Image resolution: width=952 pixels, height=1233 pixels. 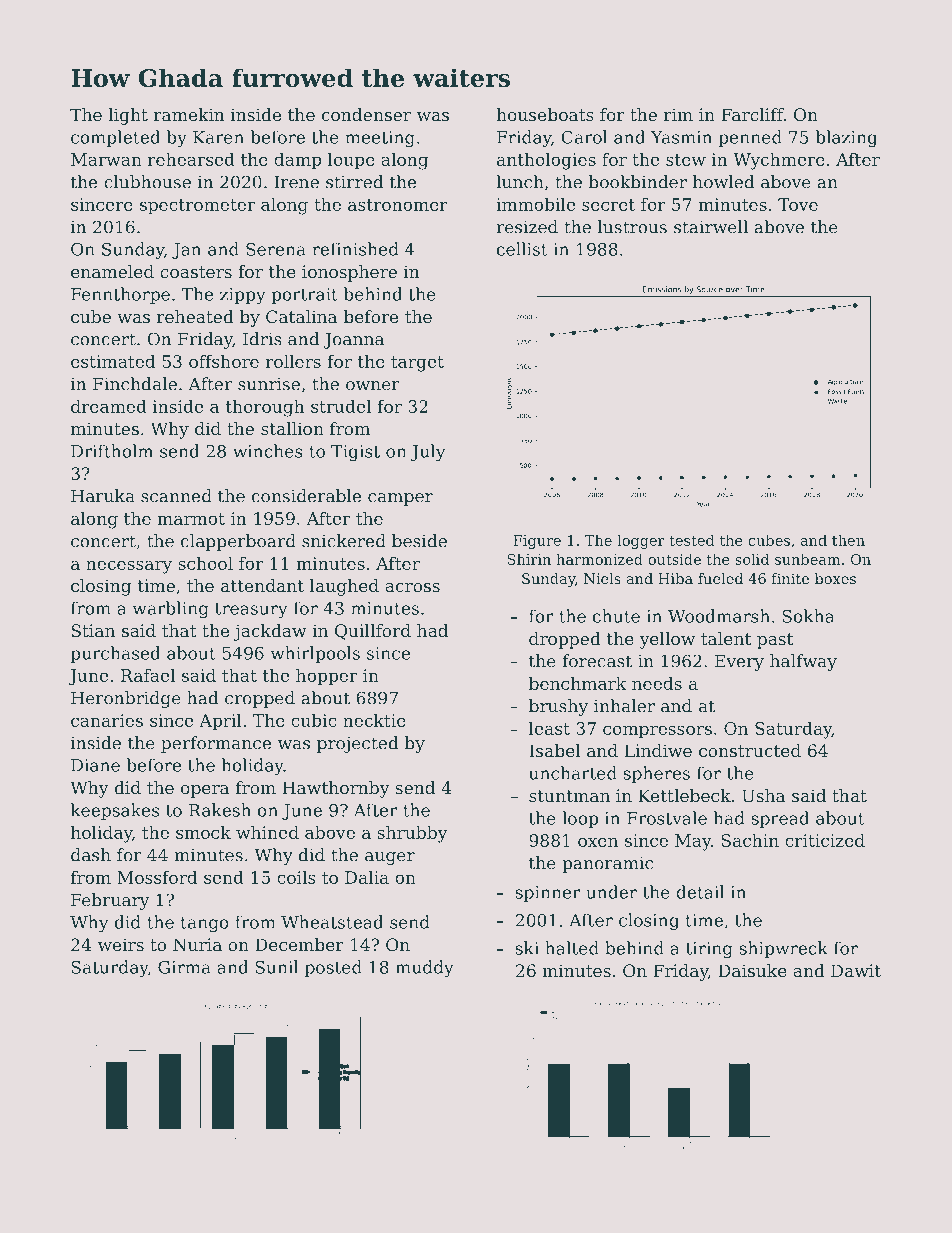 What do you see at coordinates (711, 227) in the screenshot?
I see `stairwell` at bounding box center [711, 227].
